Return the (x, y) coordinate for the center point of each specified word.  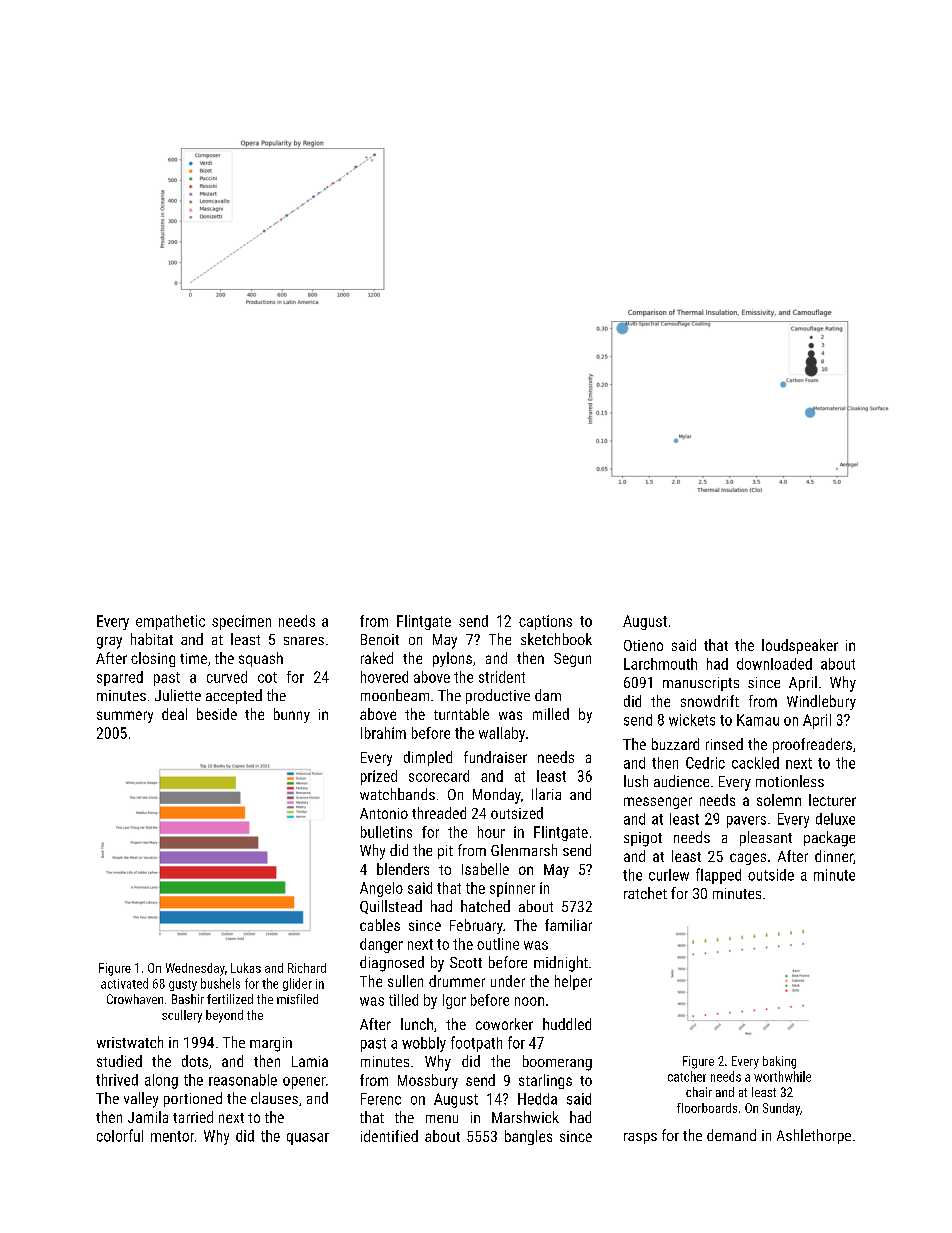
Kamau (758, 720)
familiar (568, 925)
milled (551, 714)
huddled (567, 1024)
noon (529, 1001)
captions (545, 622)
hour (491, 832)
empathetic (170, 622)
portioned (193, 1099)
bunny (292, 715)
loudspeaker (800, 646)
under (508, 981)
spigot (643, 839)
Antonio (384, 813)
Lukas (246, 968)
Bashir (188, 999)
